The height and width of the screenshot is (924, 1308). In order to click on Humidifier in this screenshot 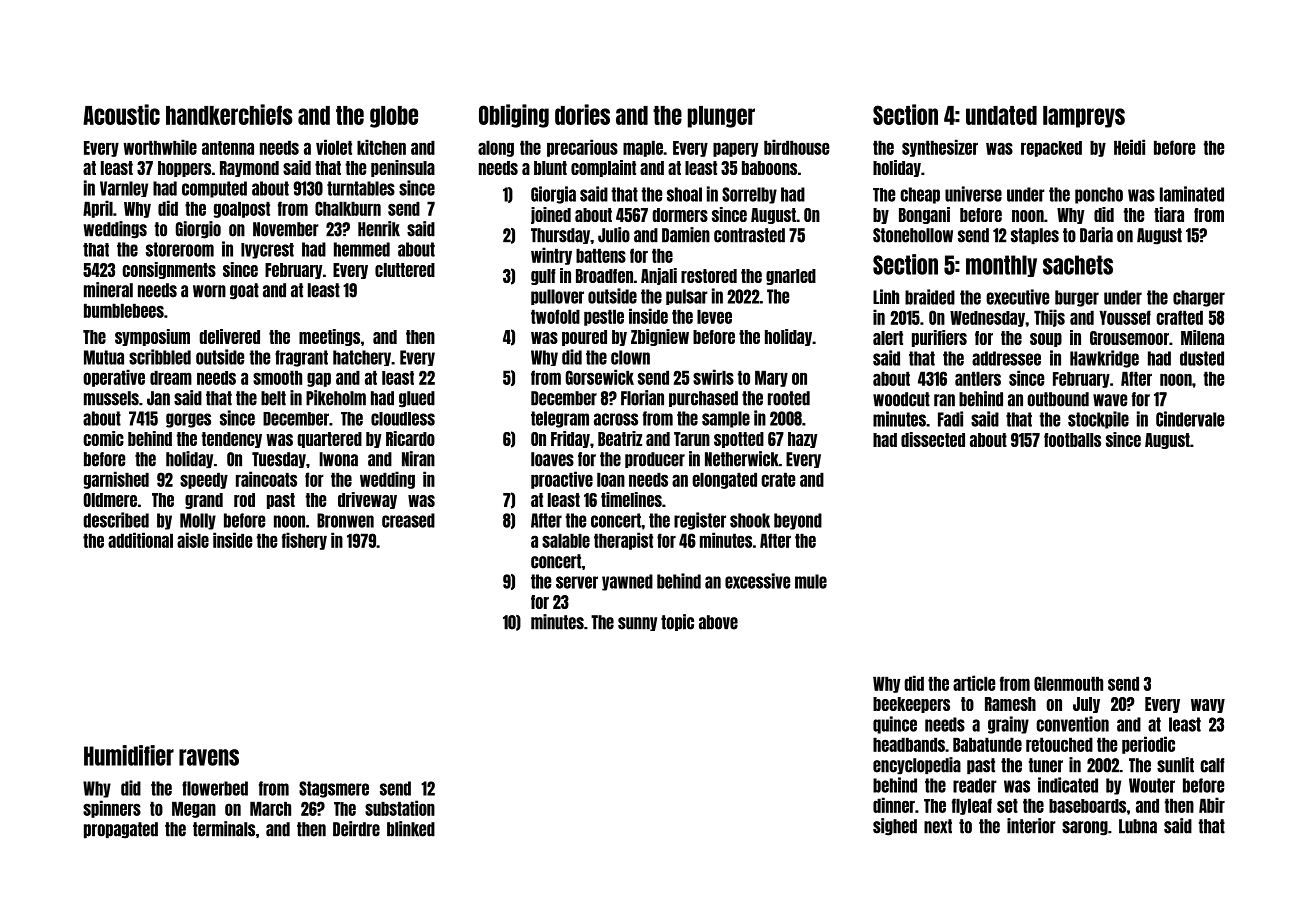, I will do `click(129, 755)`.
